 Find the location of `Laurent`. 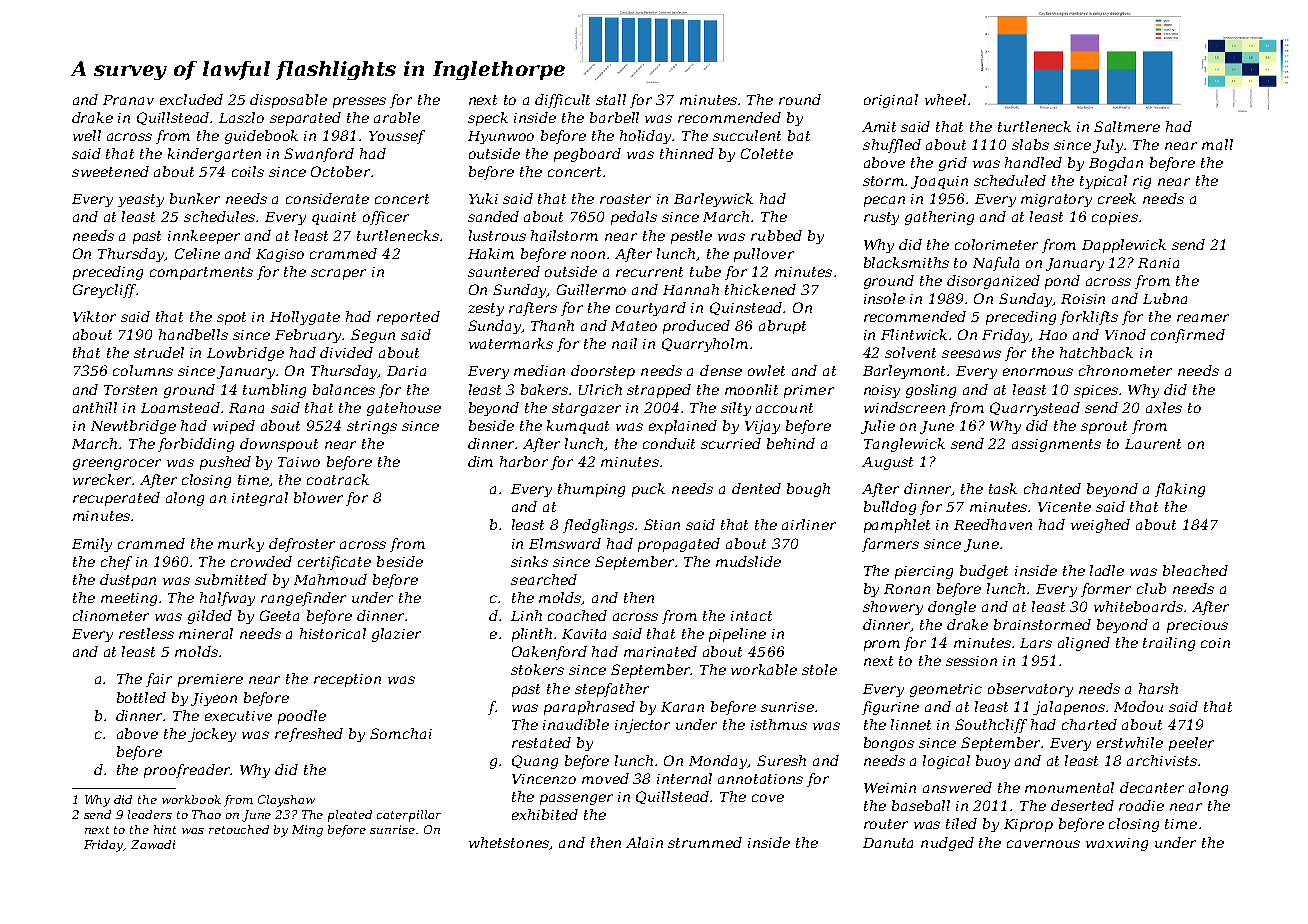

Laurent is located at coordinates (1153, 444).
